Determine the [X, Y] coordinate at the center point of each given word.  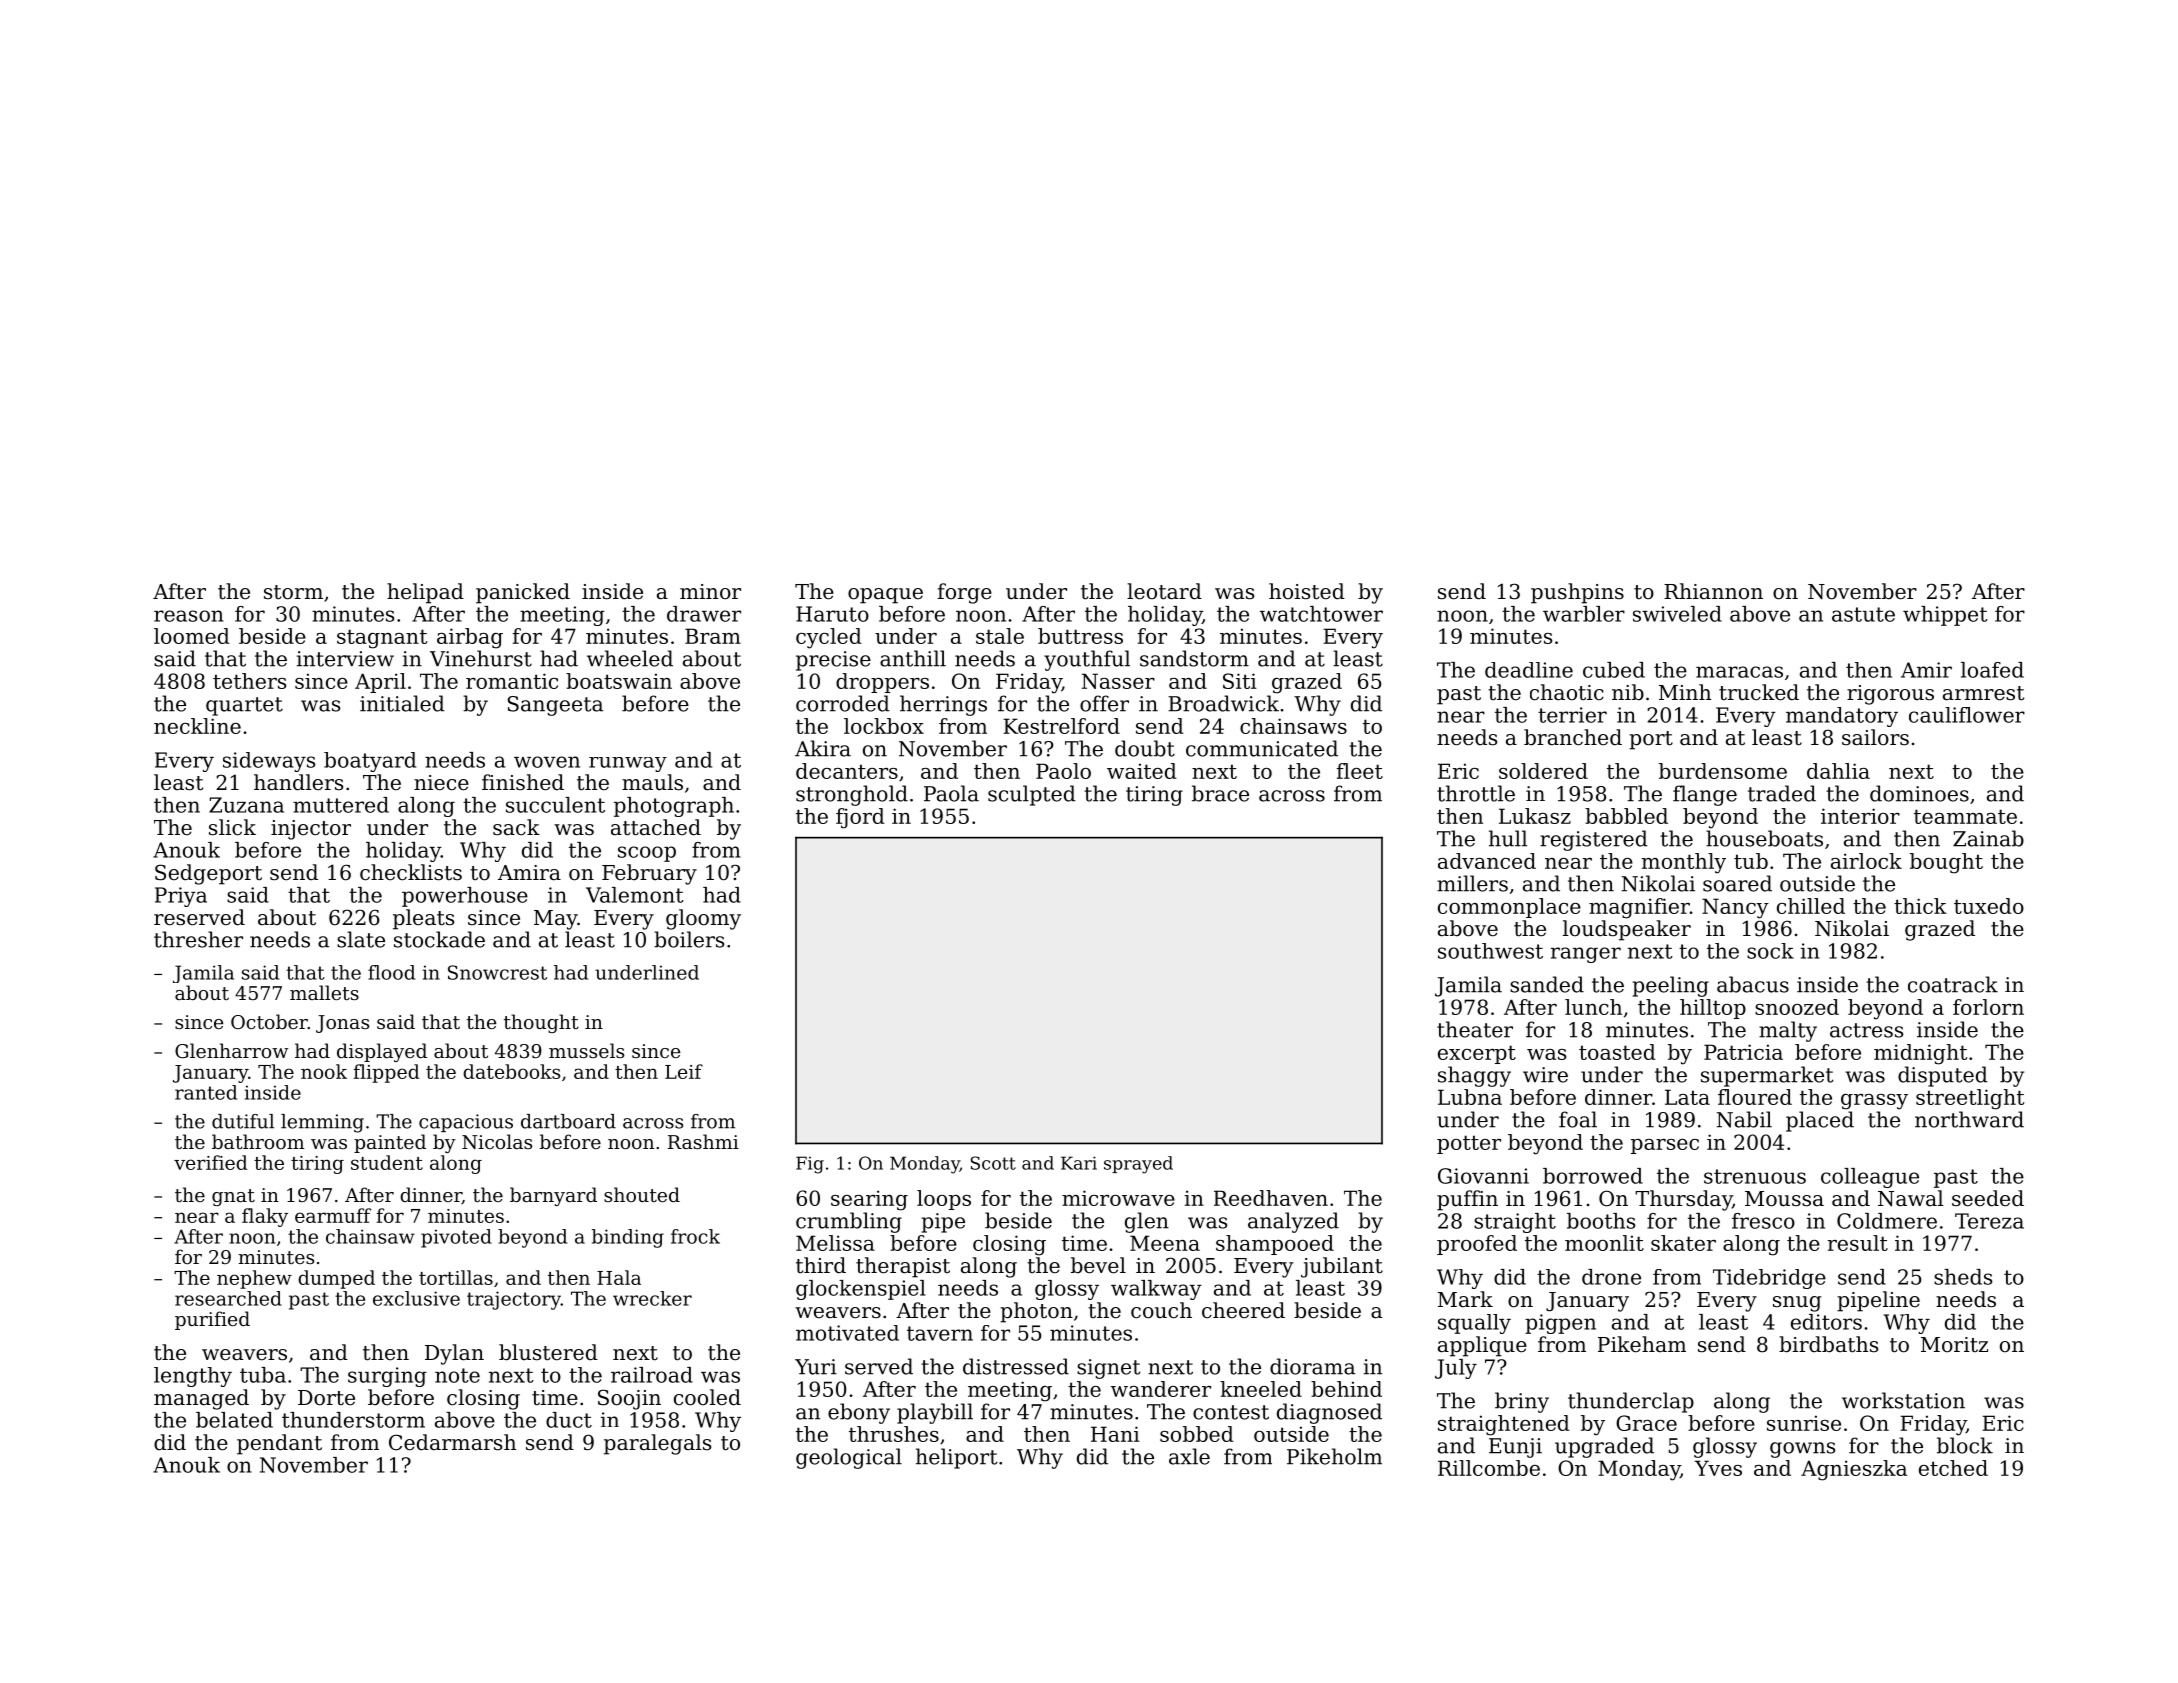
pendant [279, 1444]
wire [1545, 1075]
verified [211, 1162]
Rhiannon [1713, 591]
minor [710, 592]
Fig [810, 1165]
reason [189, 616]
